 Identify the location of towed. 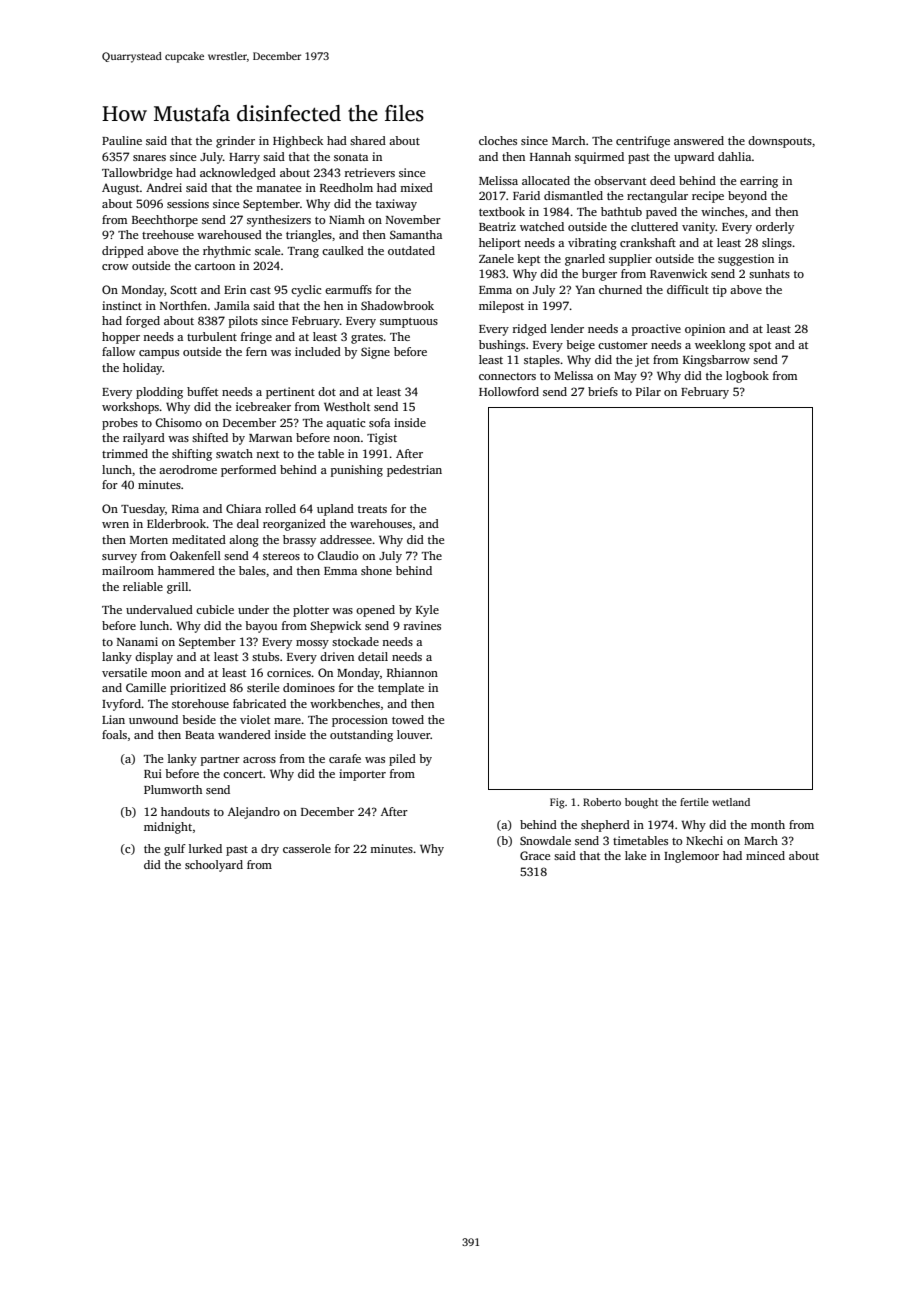
(408, 719).
